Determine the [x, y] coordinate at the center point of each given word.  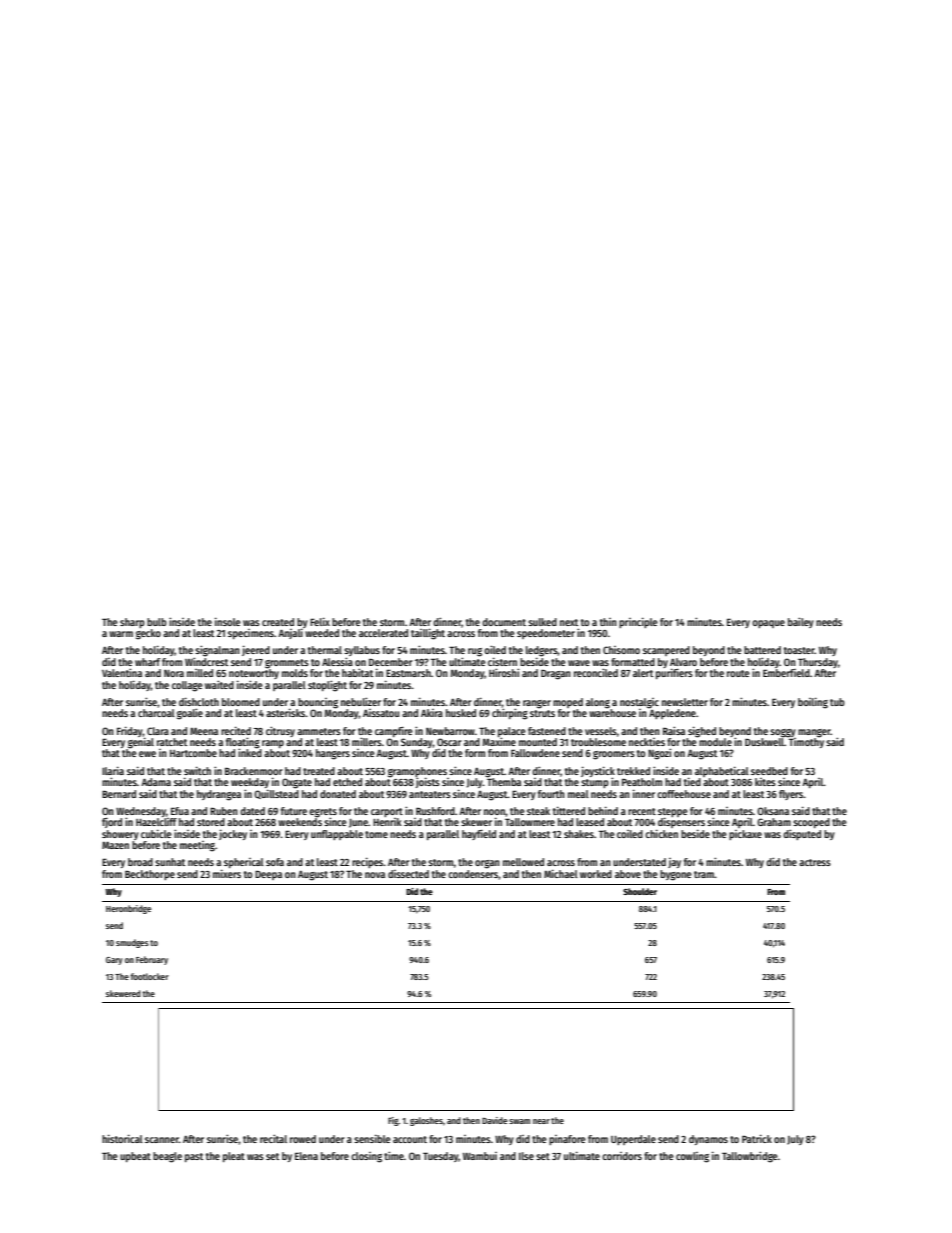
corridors [622, 1156]
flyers [791, 795]
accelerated [383, 633]
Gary [114, 961]
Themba [504, 782]
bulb [157, 622]
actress [815, 862]
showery [120, 835]
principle [638, 622]
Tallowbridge [750, 1157]
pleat [234, 1157]
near [541, 1121]
